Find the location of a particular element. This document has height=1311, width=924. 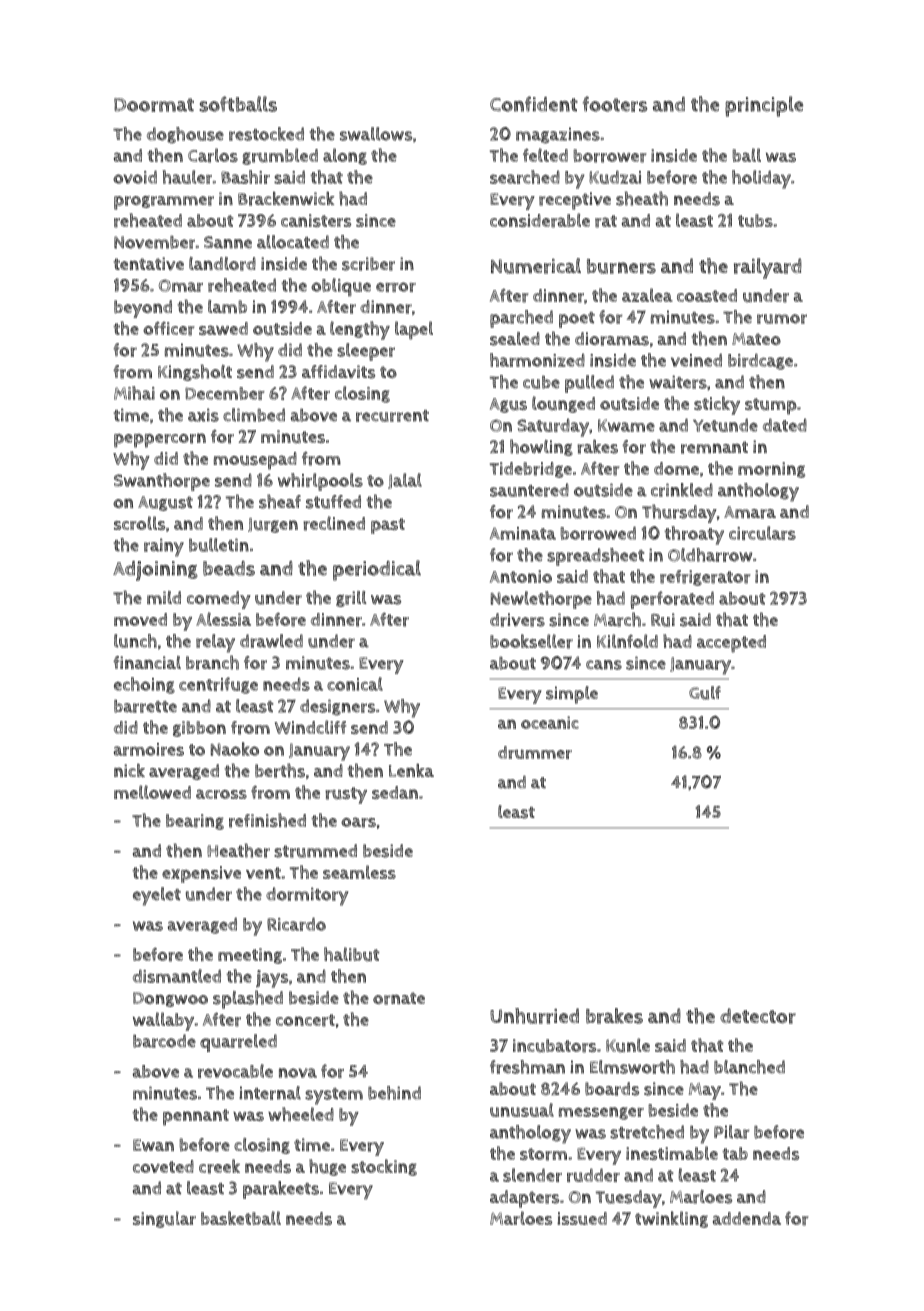

borrower is located at coordinates (610, 156).
